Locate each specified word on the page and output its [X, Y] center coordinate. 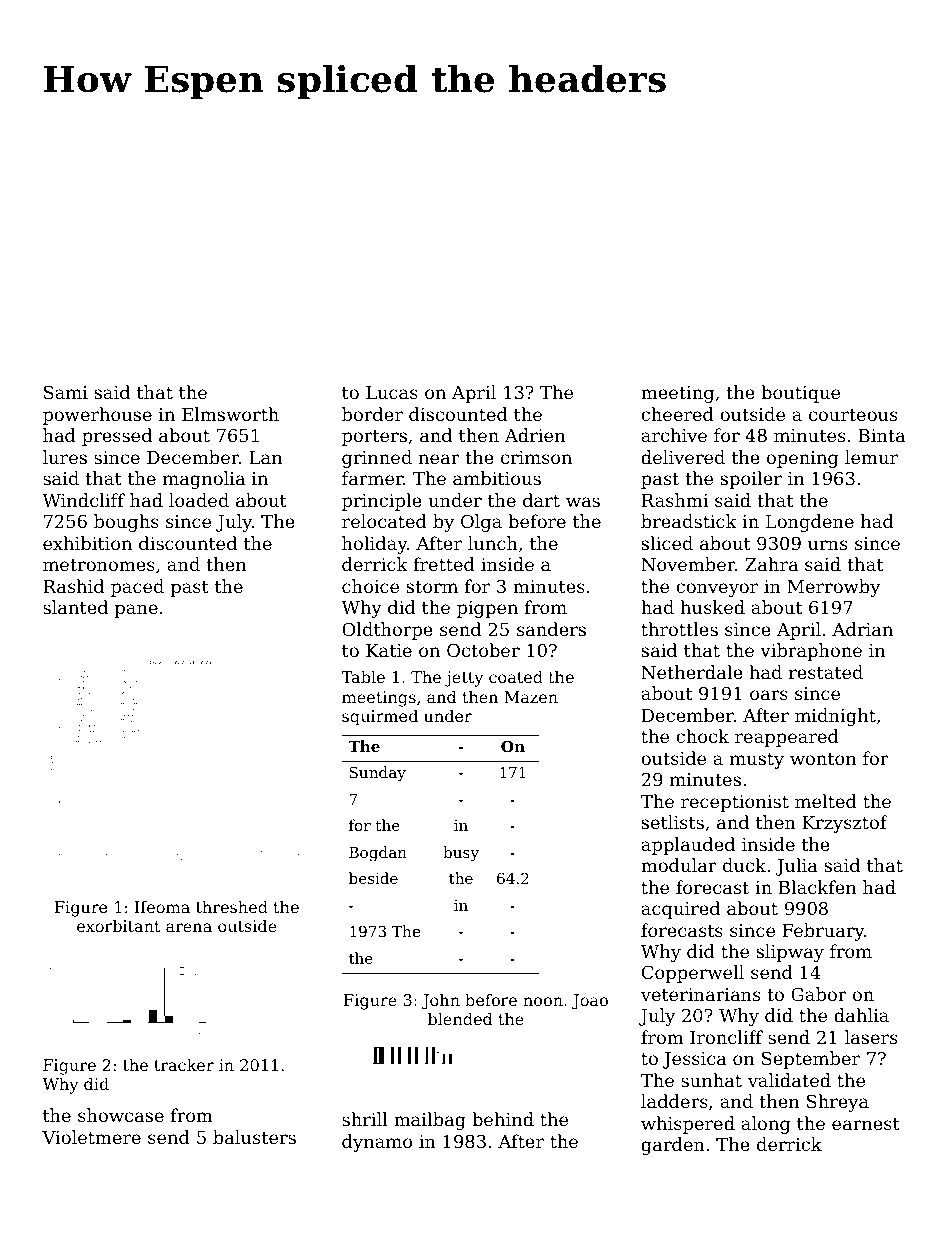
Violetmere [91, 1137]
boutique [800, 394]
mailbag [430, 1121]
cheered [677, 414]
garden [673, 1146]
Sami [66, 392]
